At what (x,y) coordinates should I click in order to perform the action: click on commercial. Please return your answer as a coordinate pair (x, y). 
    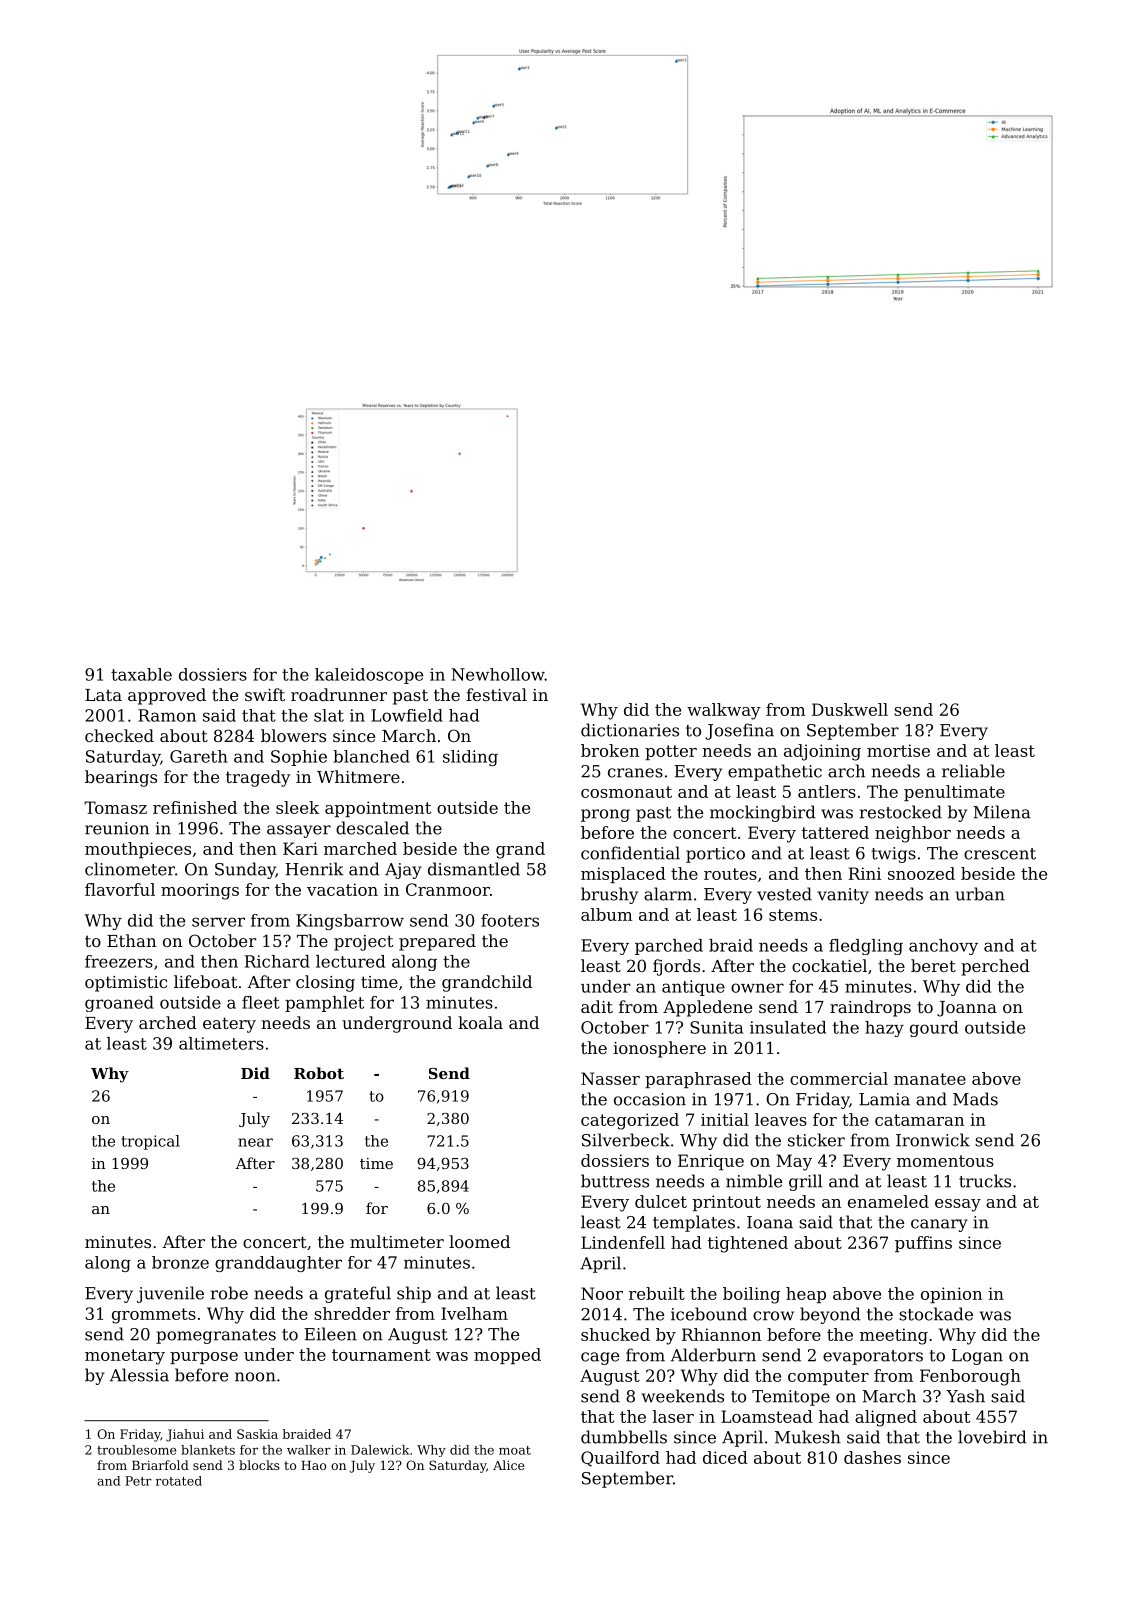
    Looking at the image, I should click on (839, 1078).
